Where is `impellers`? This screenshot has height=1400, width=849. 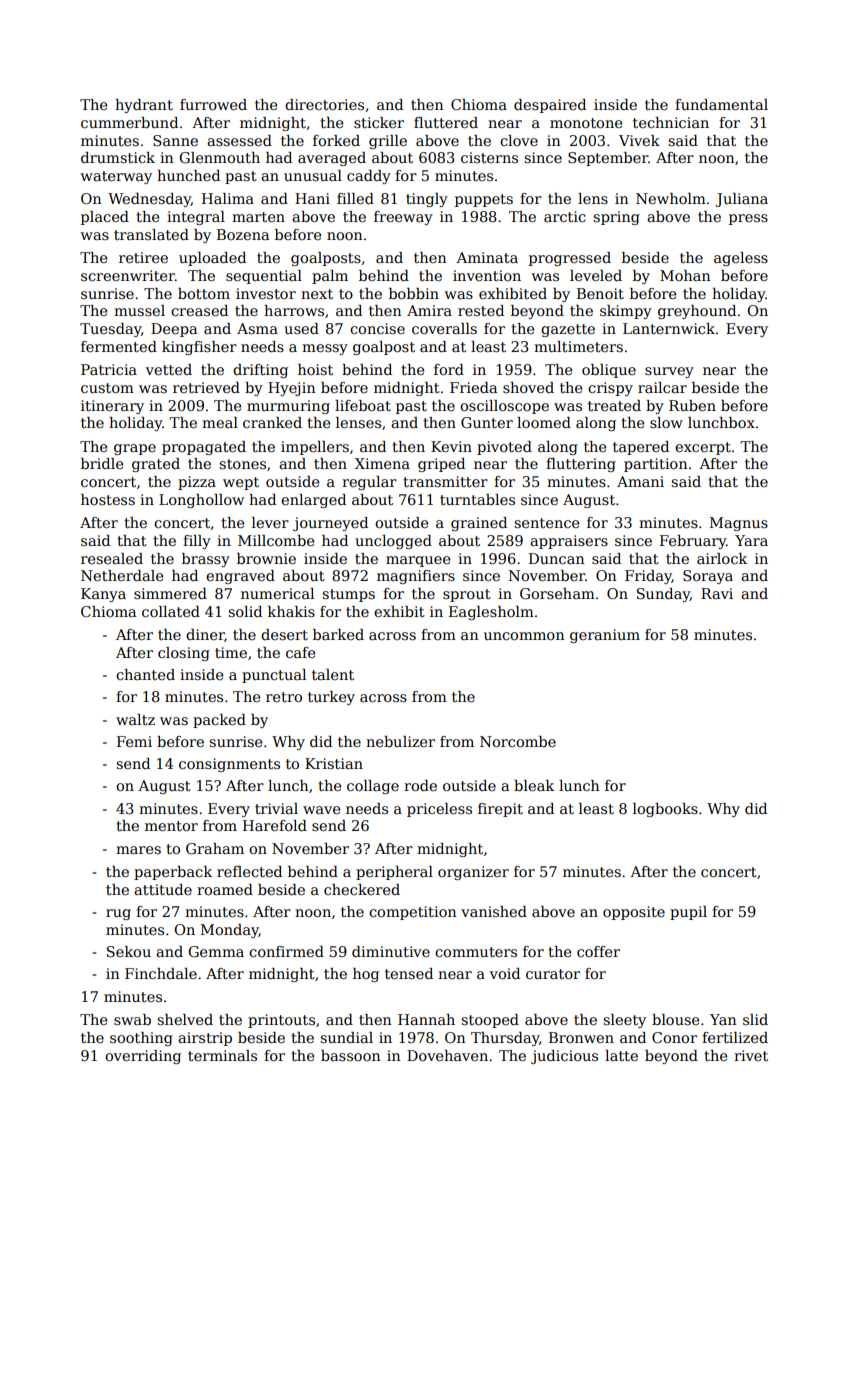
impellers is located at coordinates (315, 448).
